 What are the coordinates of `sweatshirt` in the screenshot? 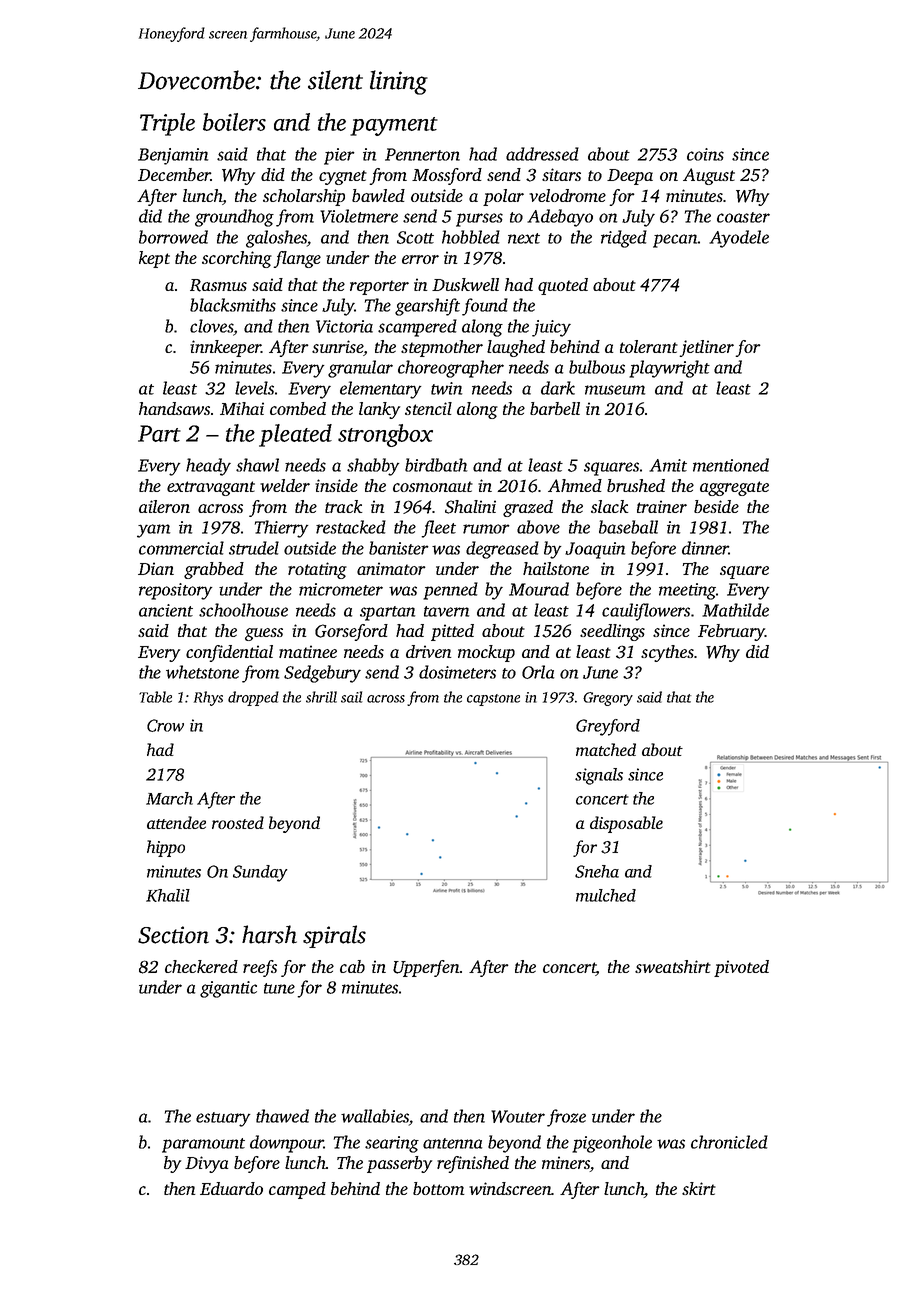 It's located at (673, 966).
